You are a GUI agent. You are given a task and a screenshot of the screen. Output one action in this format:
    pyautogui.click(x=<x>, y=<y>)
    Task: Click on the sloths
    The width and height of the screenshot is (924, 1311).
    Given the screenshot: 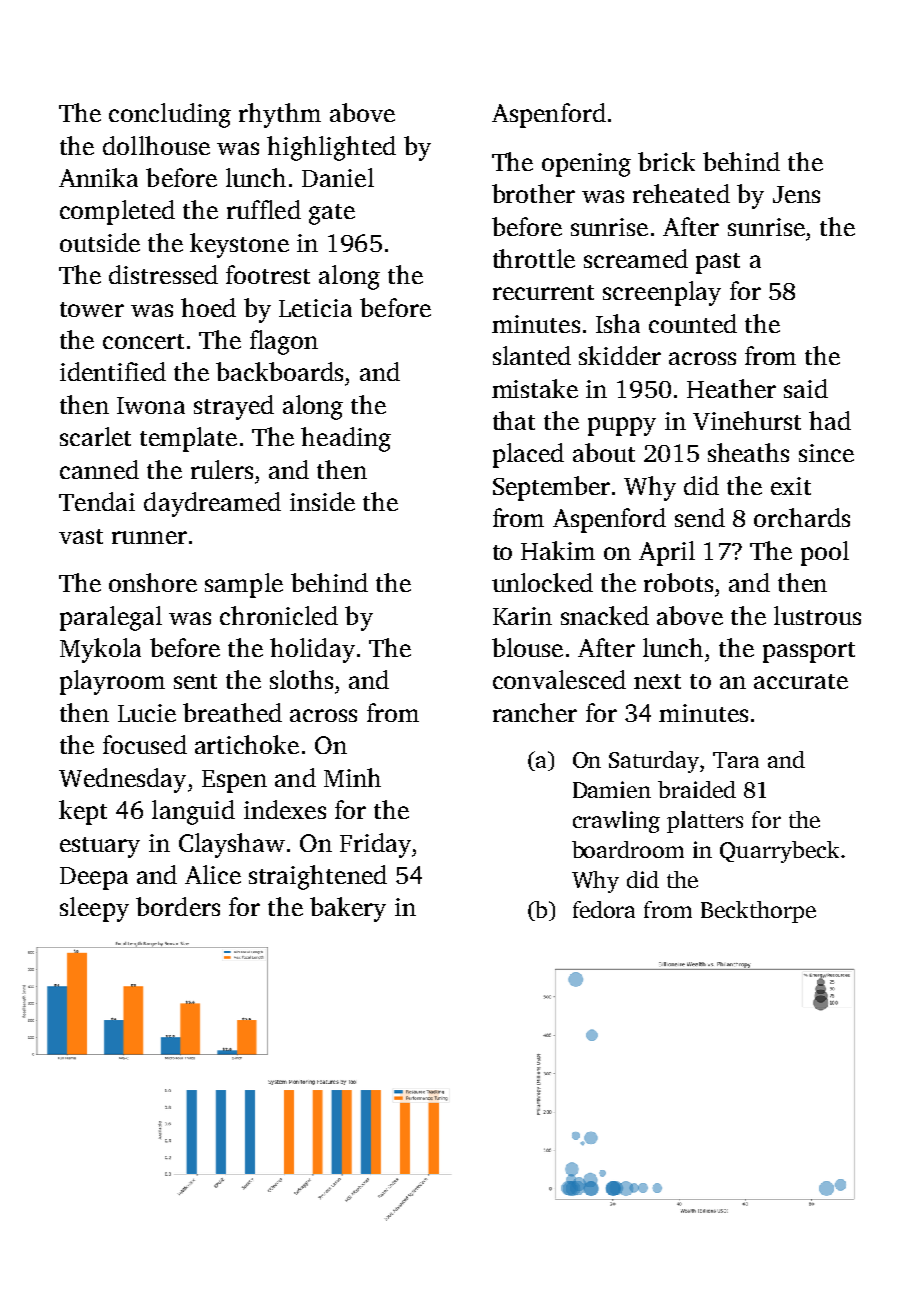 What is the action you would take?
    pyautogui.click(x=301, y=679)
